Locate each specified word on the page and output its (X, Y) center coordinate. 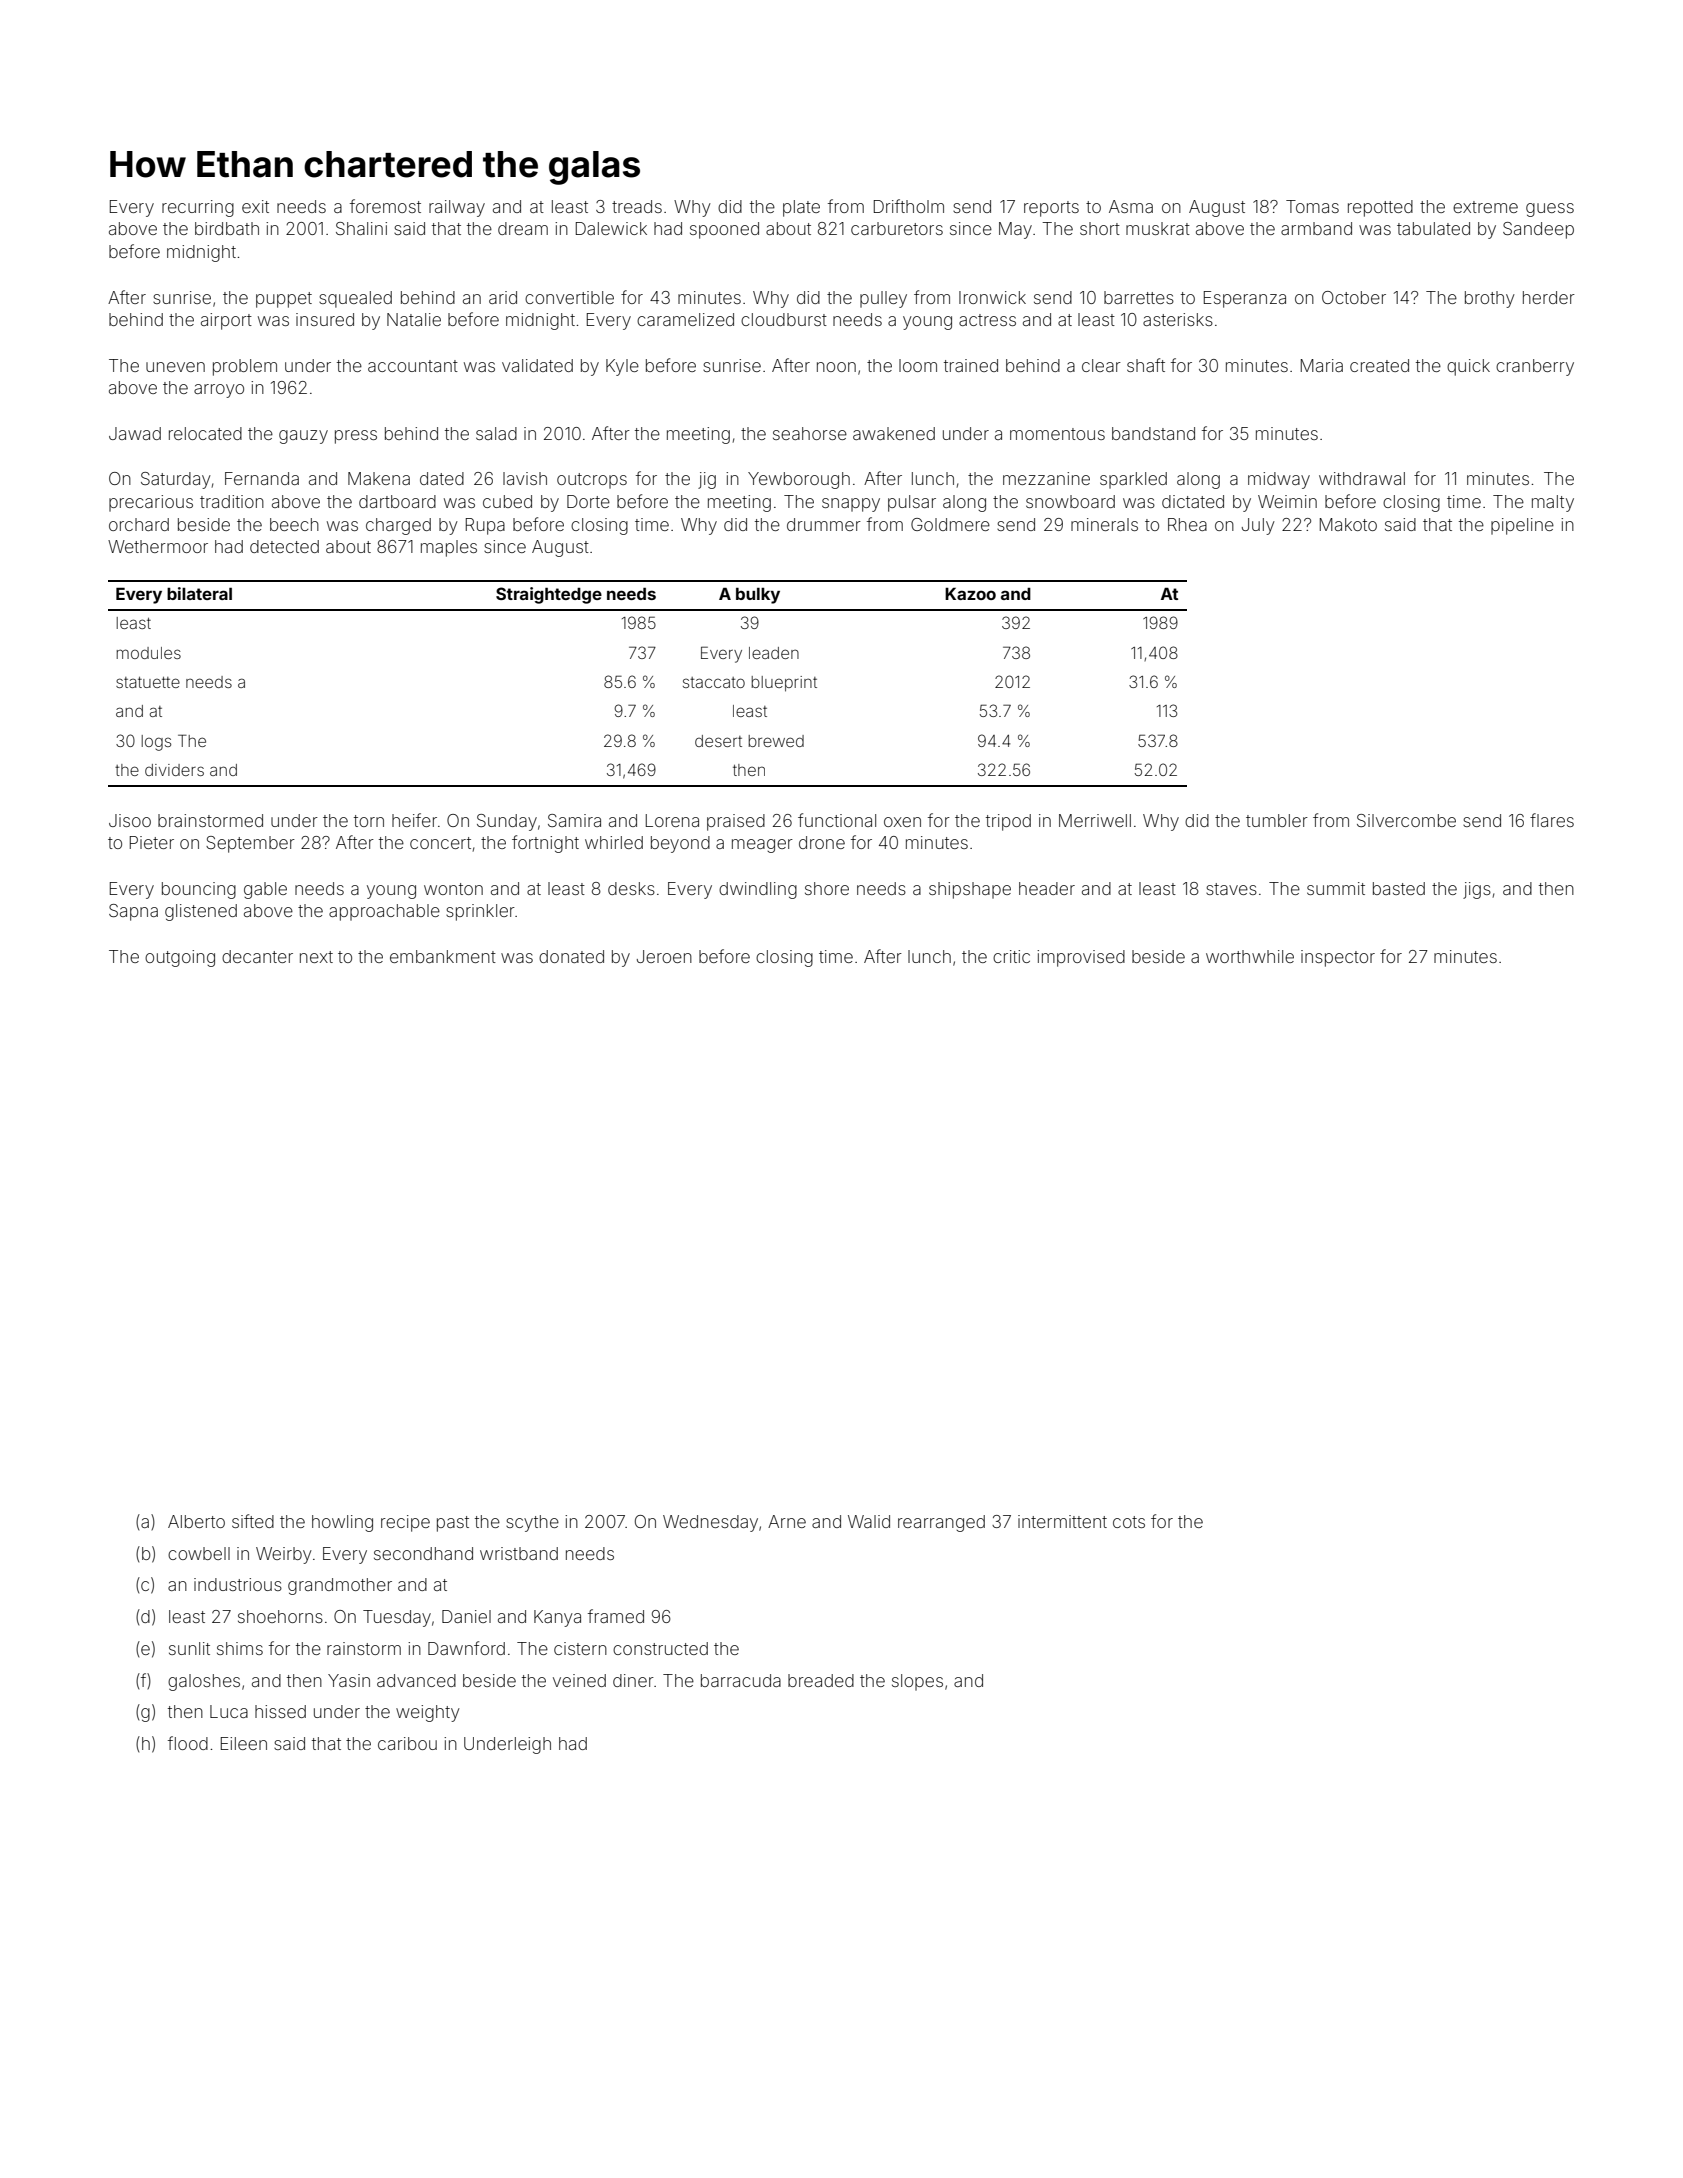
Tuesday (397, 1618)
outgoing (180, 958)
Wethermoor (158, 546)
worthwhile (1250, 956)
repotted (1380, 208)
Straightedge (549, 595)
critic (1011, 956)
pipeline (1522, 526)
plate (801, 208)
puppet (284, 300)
